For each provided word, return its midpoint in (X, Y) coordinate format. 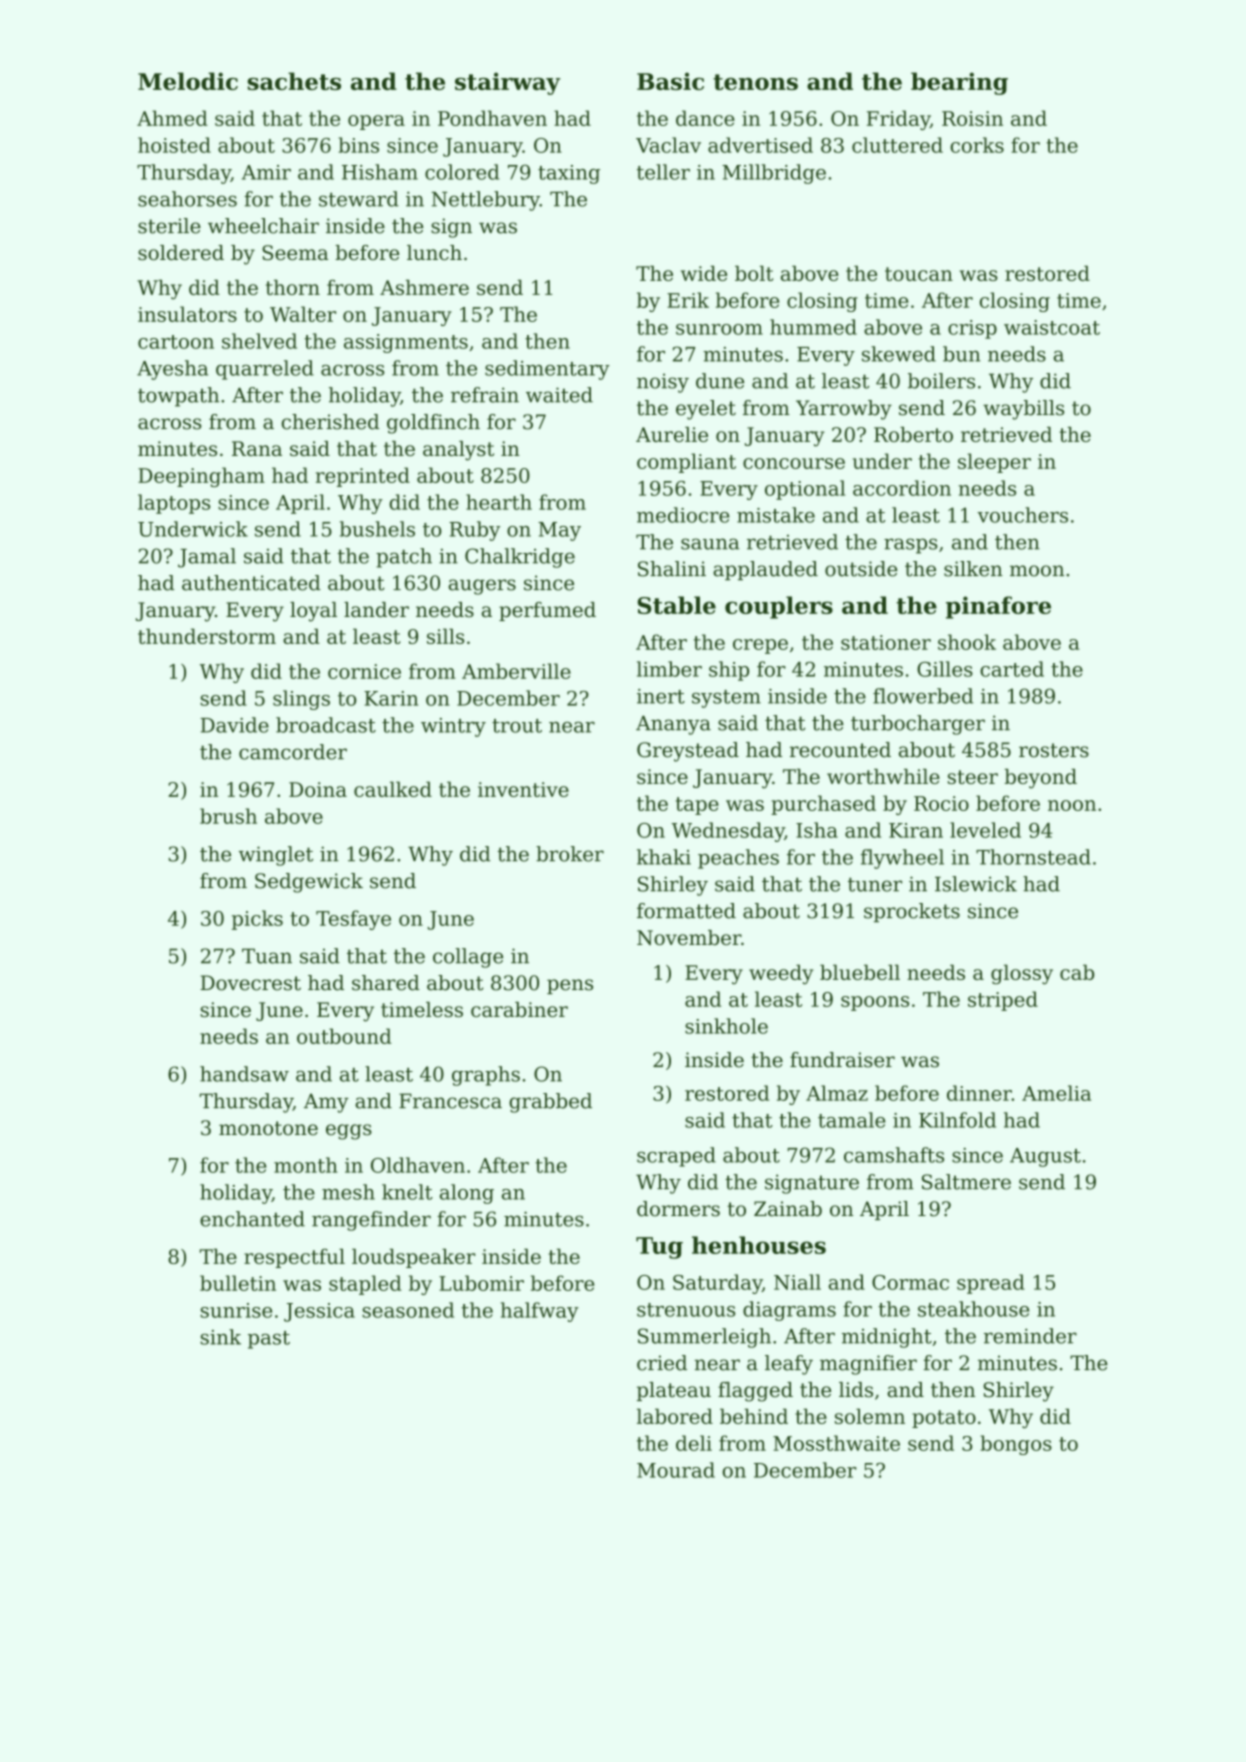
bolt (754, 273)
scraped (676, 1157)
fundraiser (842, 1060)
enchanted (252, 1219)
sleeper (994, 463)
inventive (523, 789)
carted (1012, 669)
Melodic (188, 81)
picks (257, 920)
